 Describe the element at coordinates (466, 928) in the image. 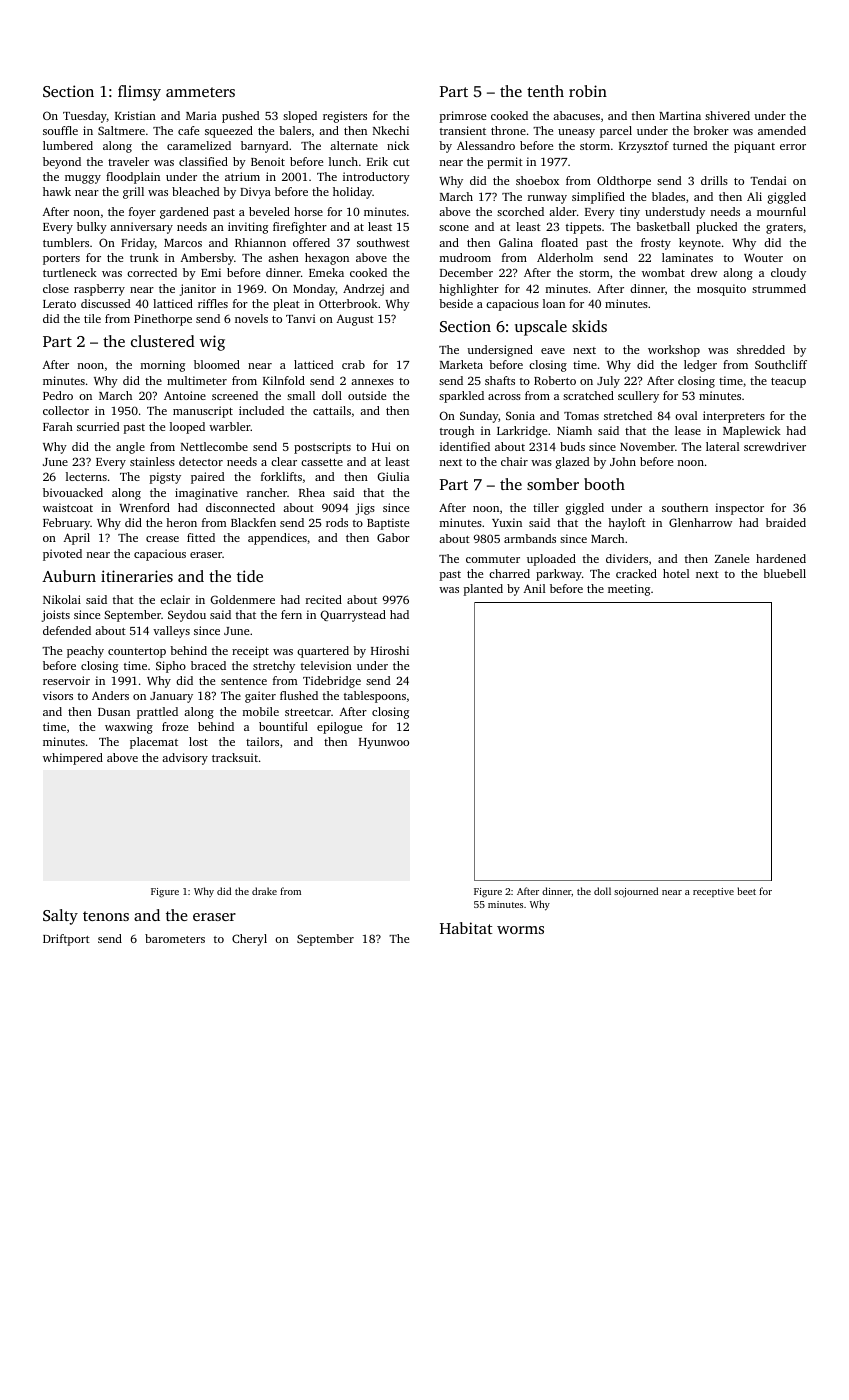

I see `Habitat` at that location.
